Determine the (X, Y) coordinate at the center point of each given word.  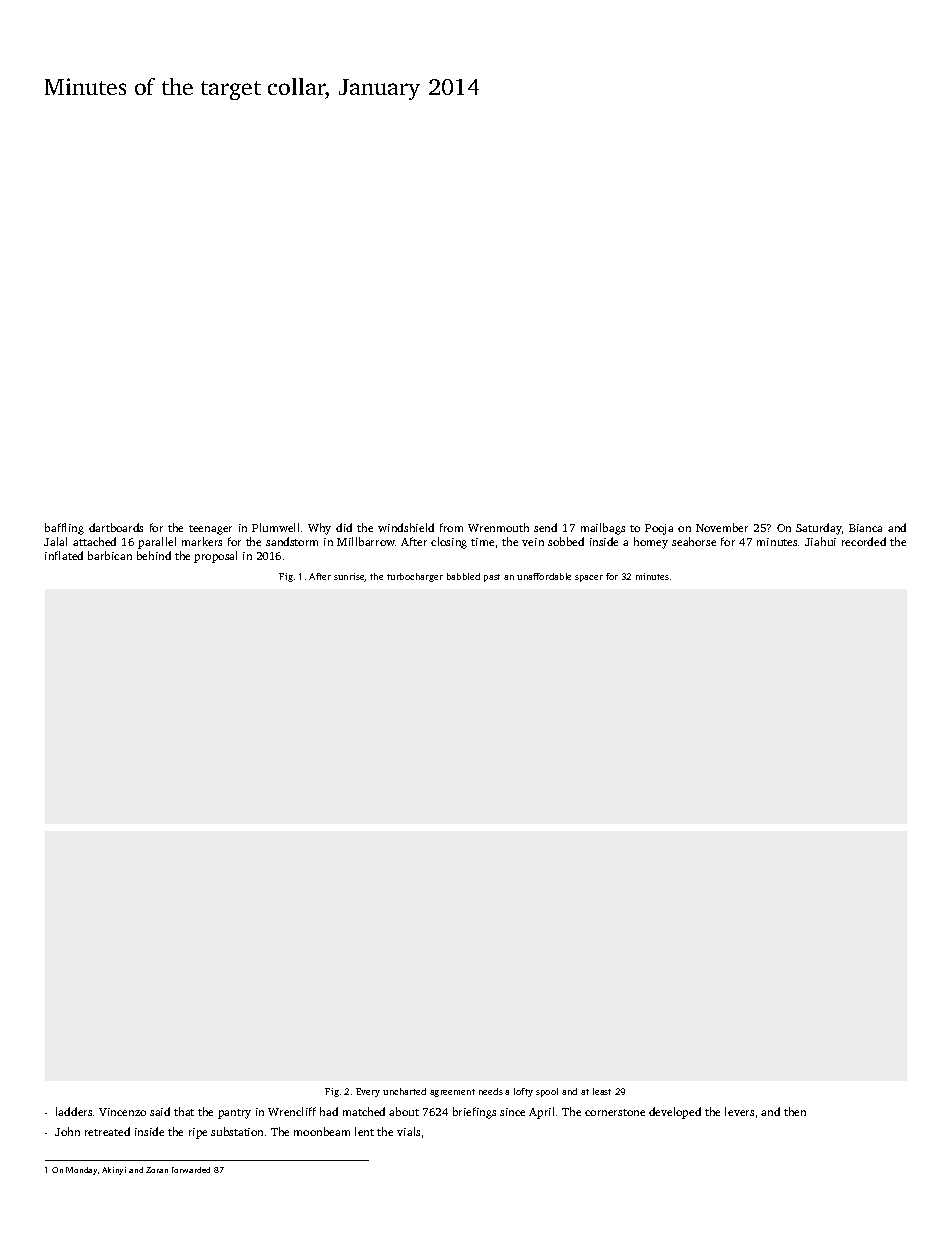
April (541, 1113)
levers (739, 1111)
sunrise (349, 577)
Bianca (865, 528)
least (602, 1091)
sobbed (566, 541)
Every (368, 1092)
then (795, 1111)
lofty (523, 1092)
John (67, 1131)
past (492, 578)
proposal (215, 557)
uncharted (404, 1091)
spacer (589, 578)
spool (547, 1092)
